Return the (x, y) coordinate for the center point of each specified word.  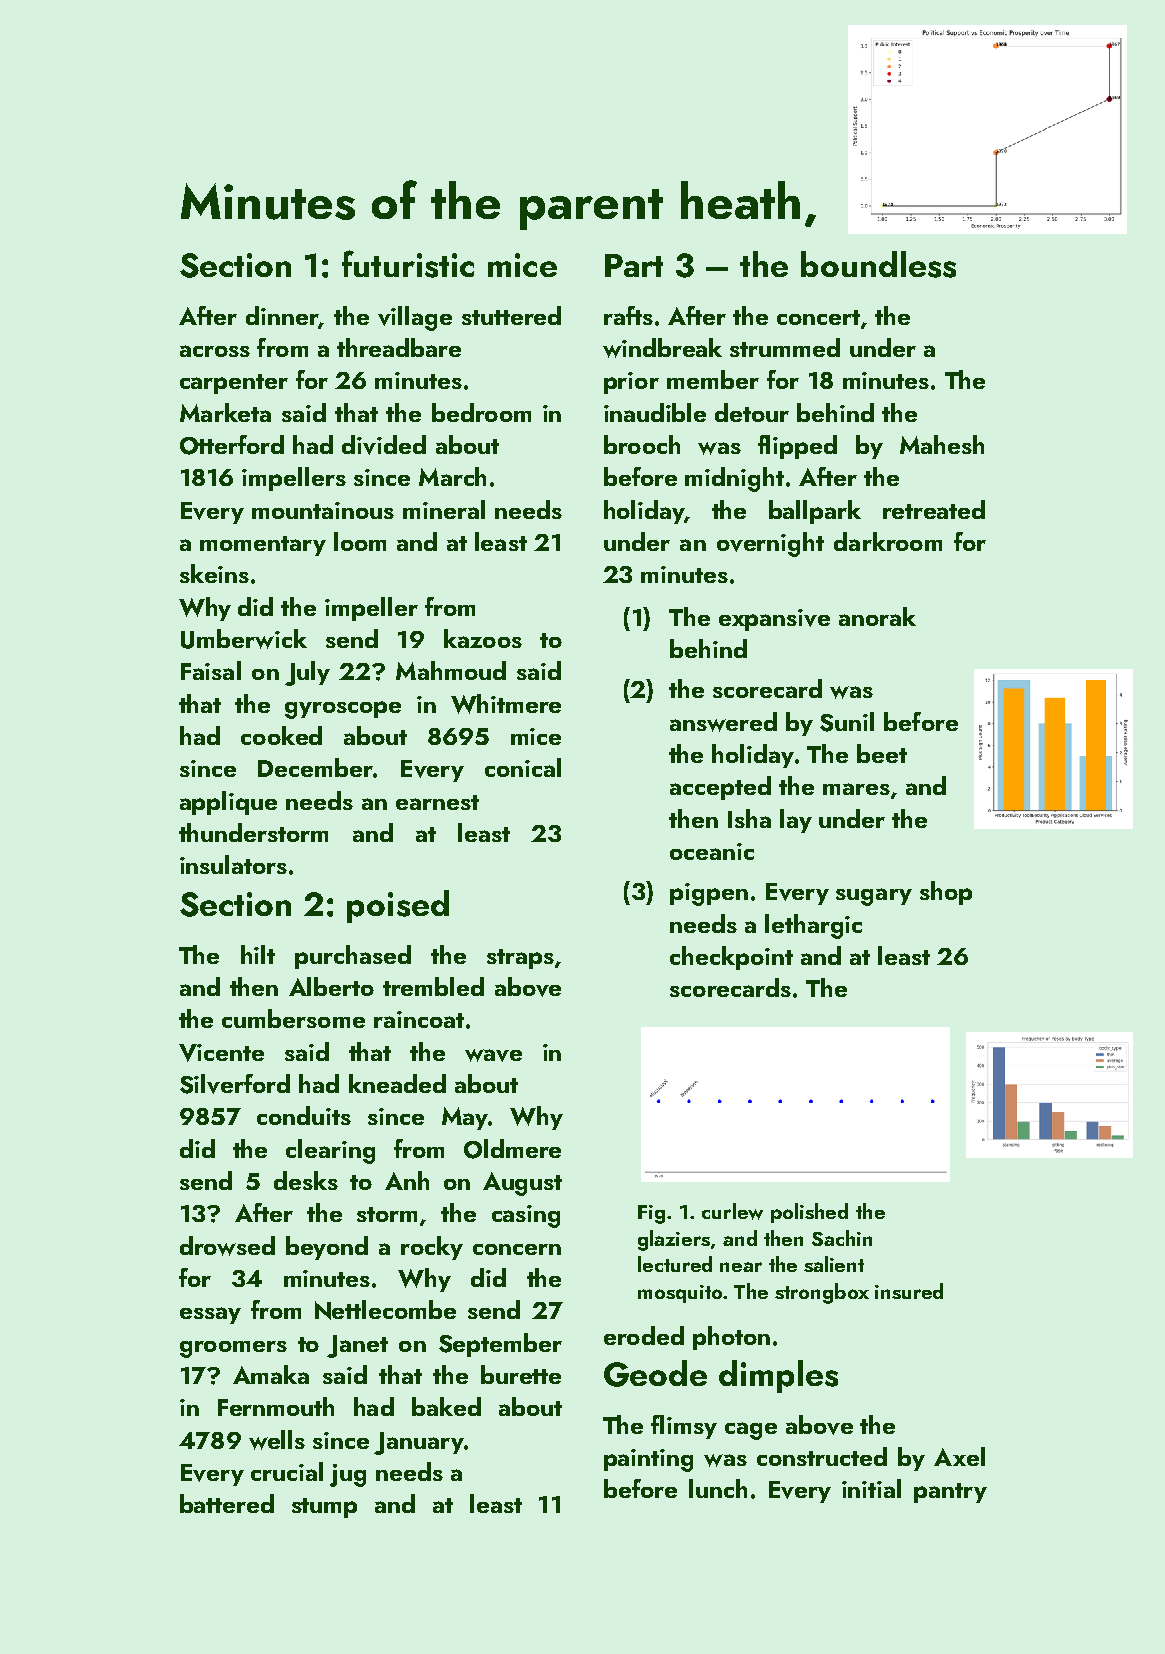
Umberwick (244, 639)
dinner (282, 317)
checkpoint (731, 958)
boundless (878, 264)
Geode (655, 1373)
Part (634, 265)
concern (517, 1249)
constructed (822, 1456)
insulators (233, 864)
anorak (877, 616)
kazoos (483, 638)
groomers (233, 1349)
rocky (432, 1248)
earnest (437, 802)
